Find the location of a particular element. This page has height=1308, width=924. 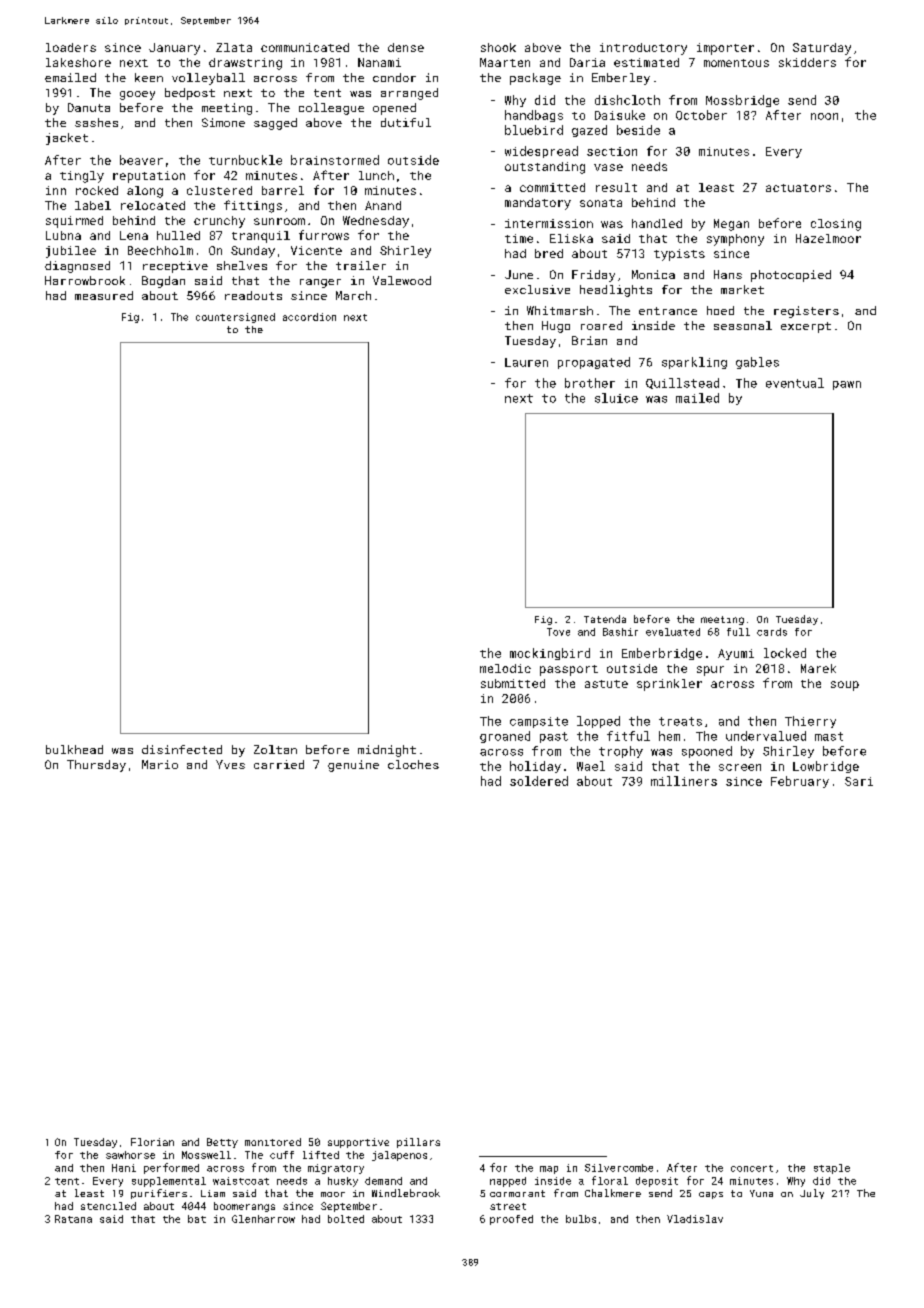

bat is located at coordinates (197, 1219).
